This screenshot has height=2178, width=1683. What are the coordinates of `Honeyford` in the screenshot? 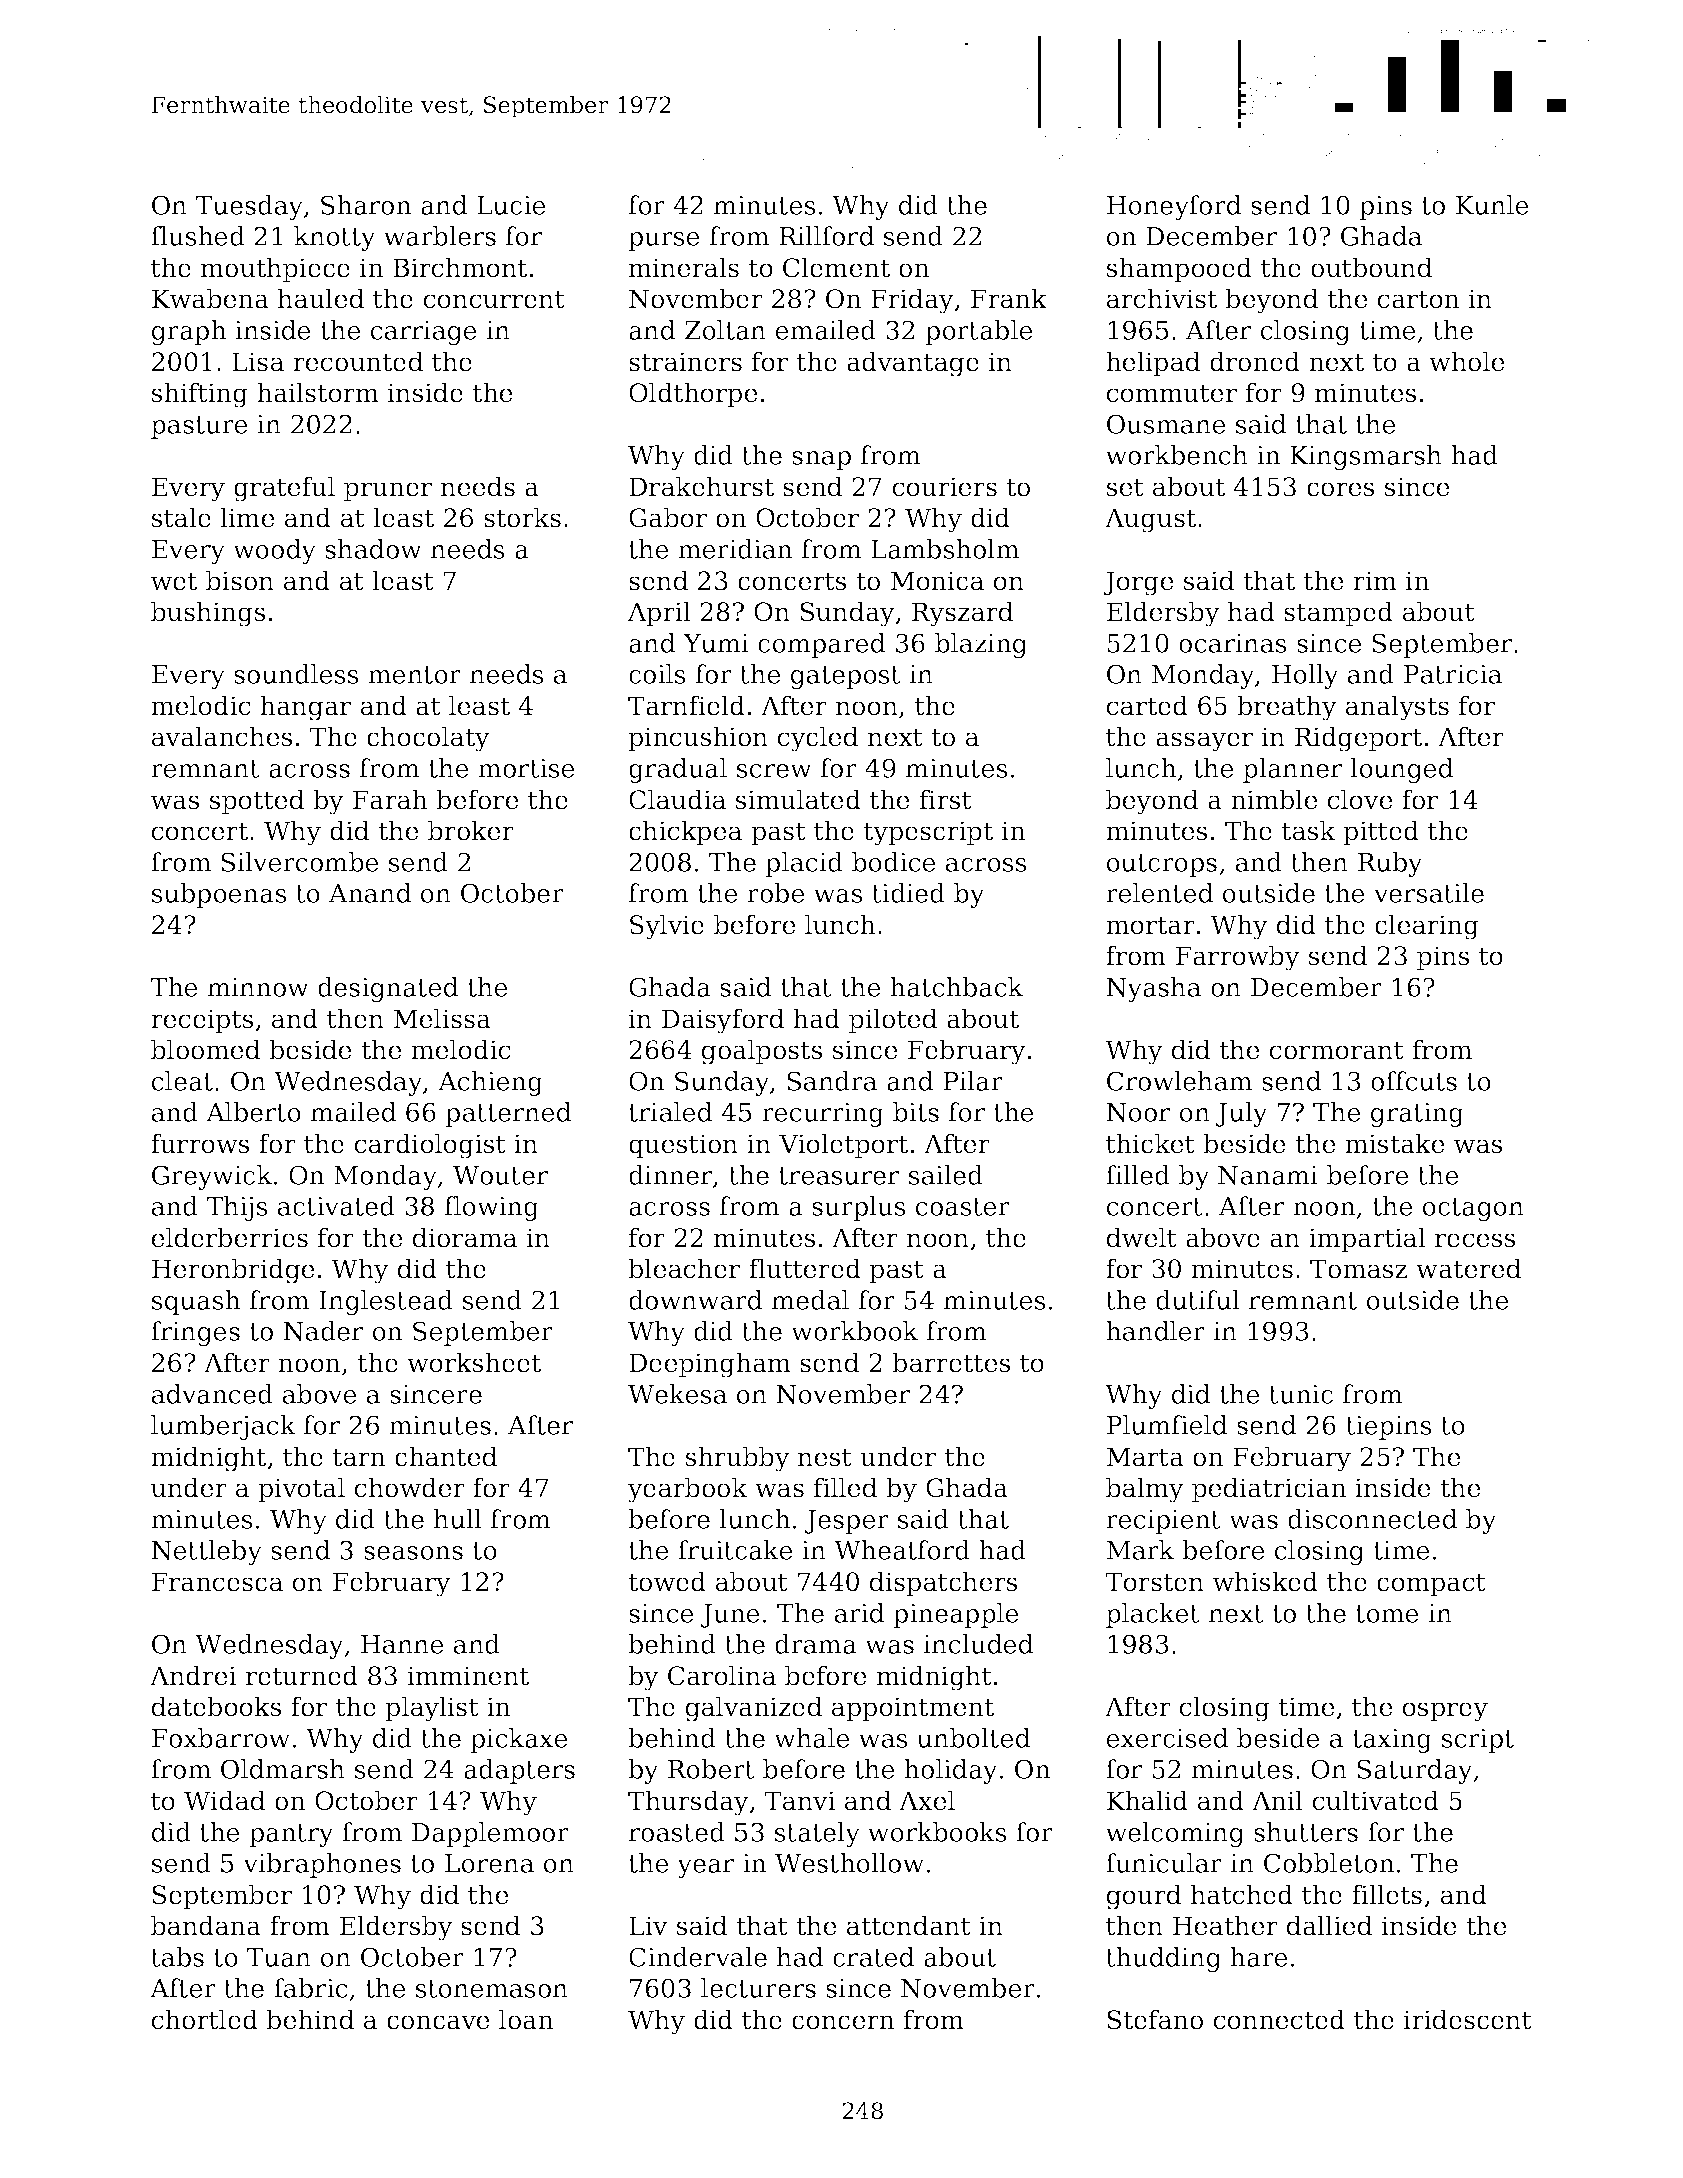 It's located at (1174, 207).
